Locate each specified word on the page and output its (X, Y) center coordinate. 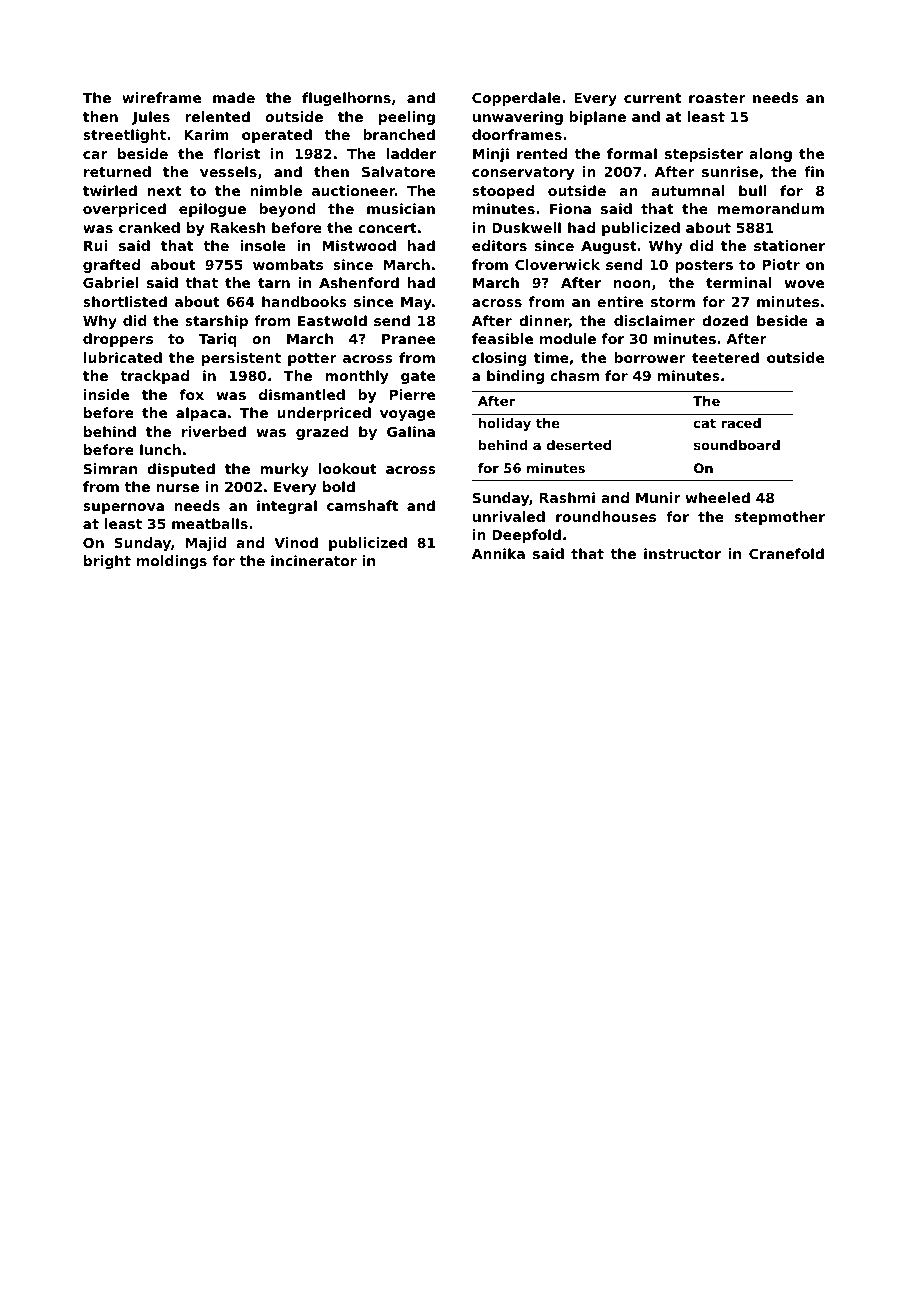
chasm (574, 375)
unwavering (518, 118)
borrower (650, 357)
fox (192, 394)
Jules (151, 118)
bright (107, 562)
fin (814, 171)
